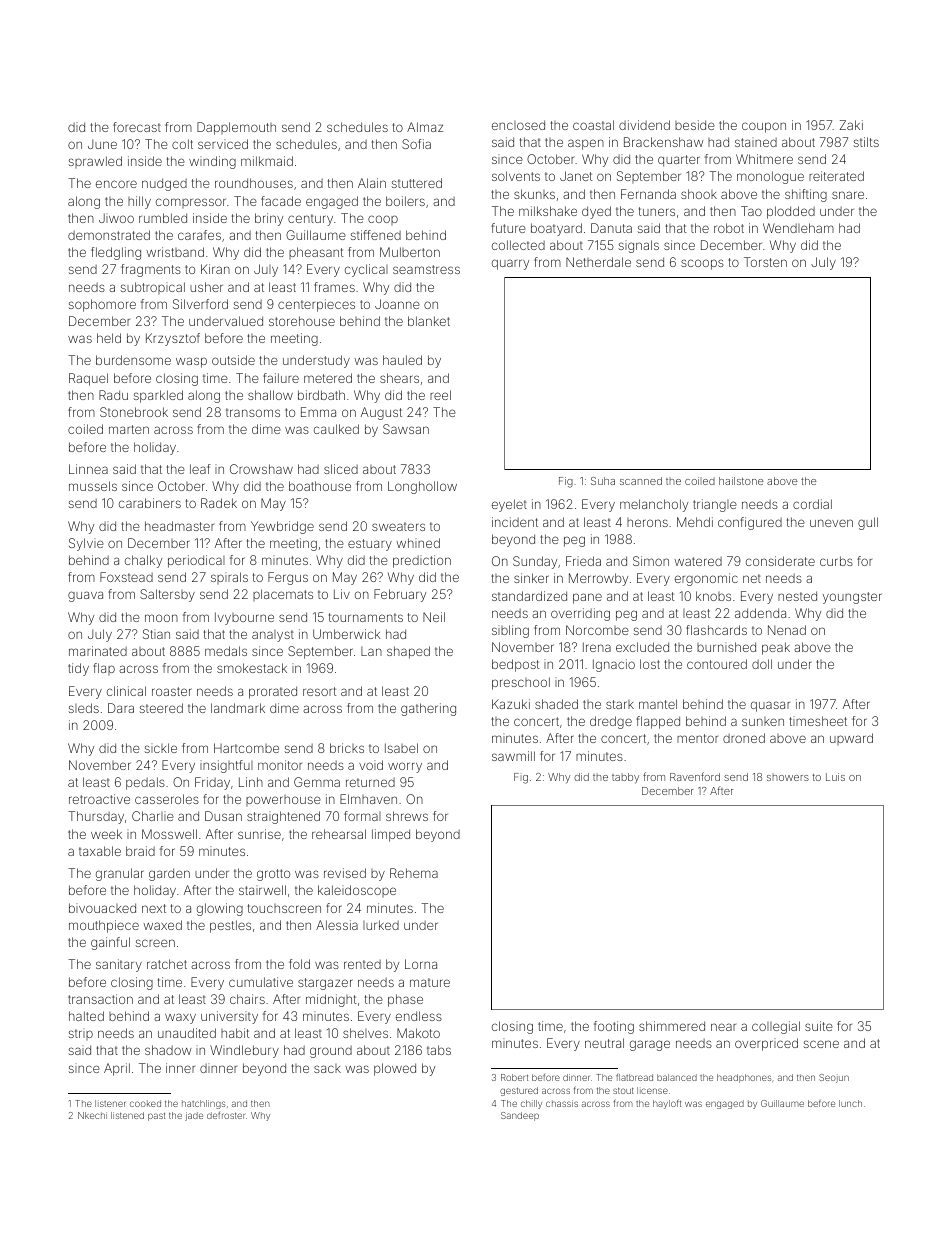 This image has height=1233, width=952. I want to click on snare, so click(848, 195).
